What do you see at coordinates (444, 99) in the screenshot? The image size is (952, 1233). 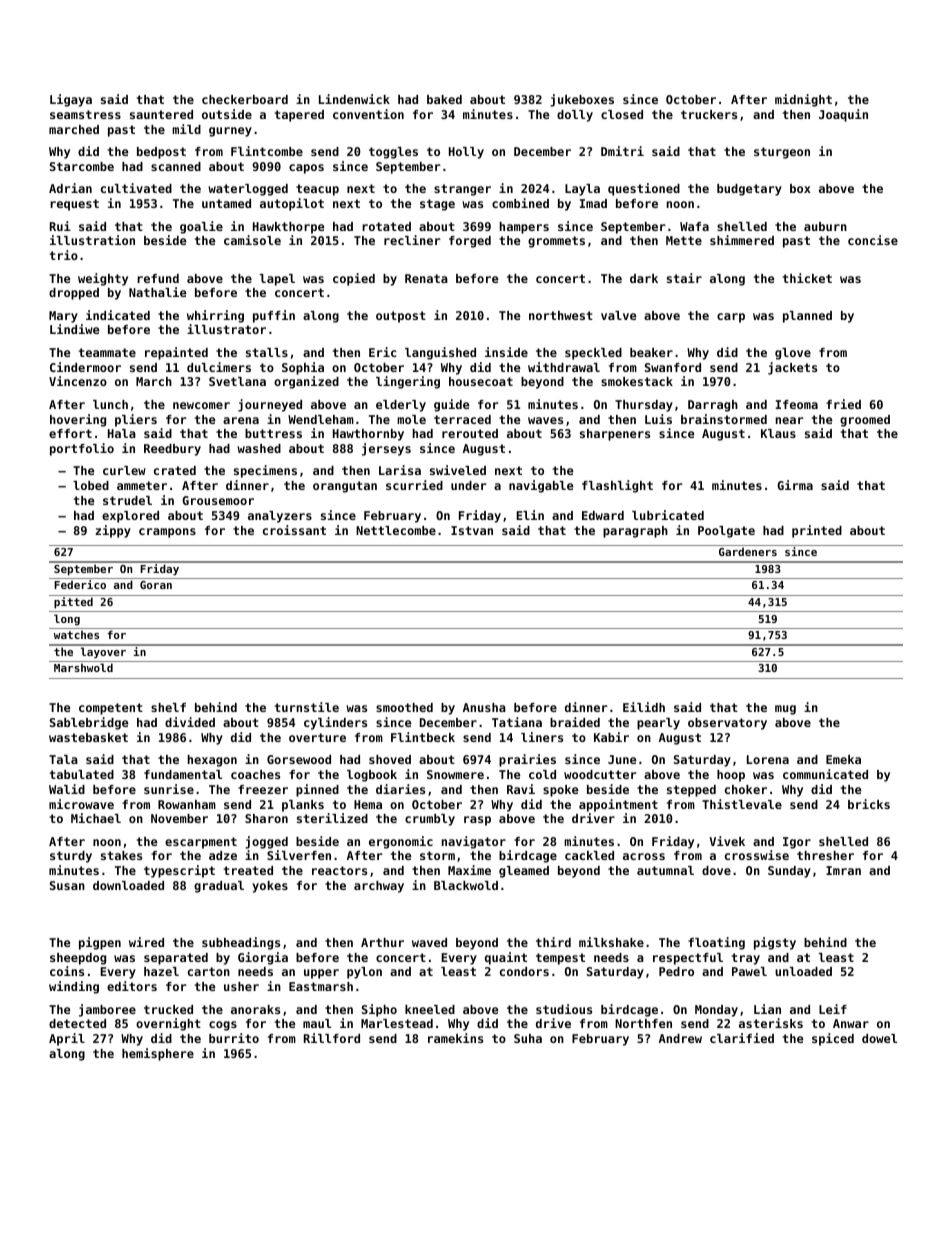 I see `baked` at bounding box center [444, 99].
